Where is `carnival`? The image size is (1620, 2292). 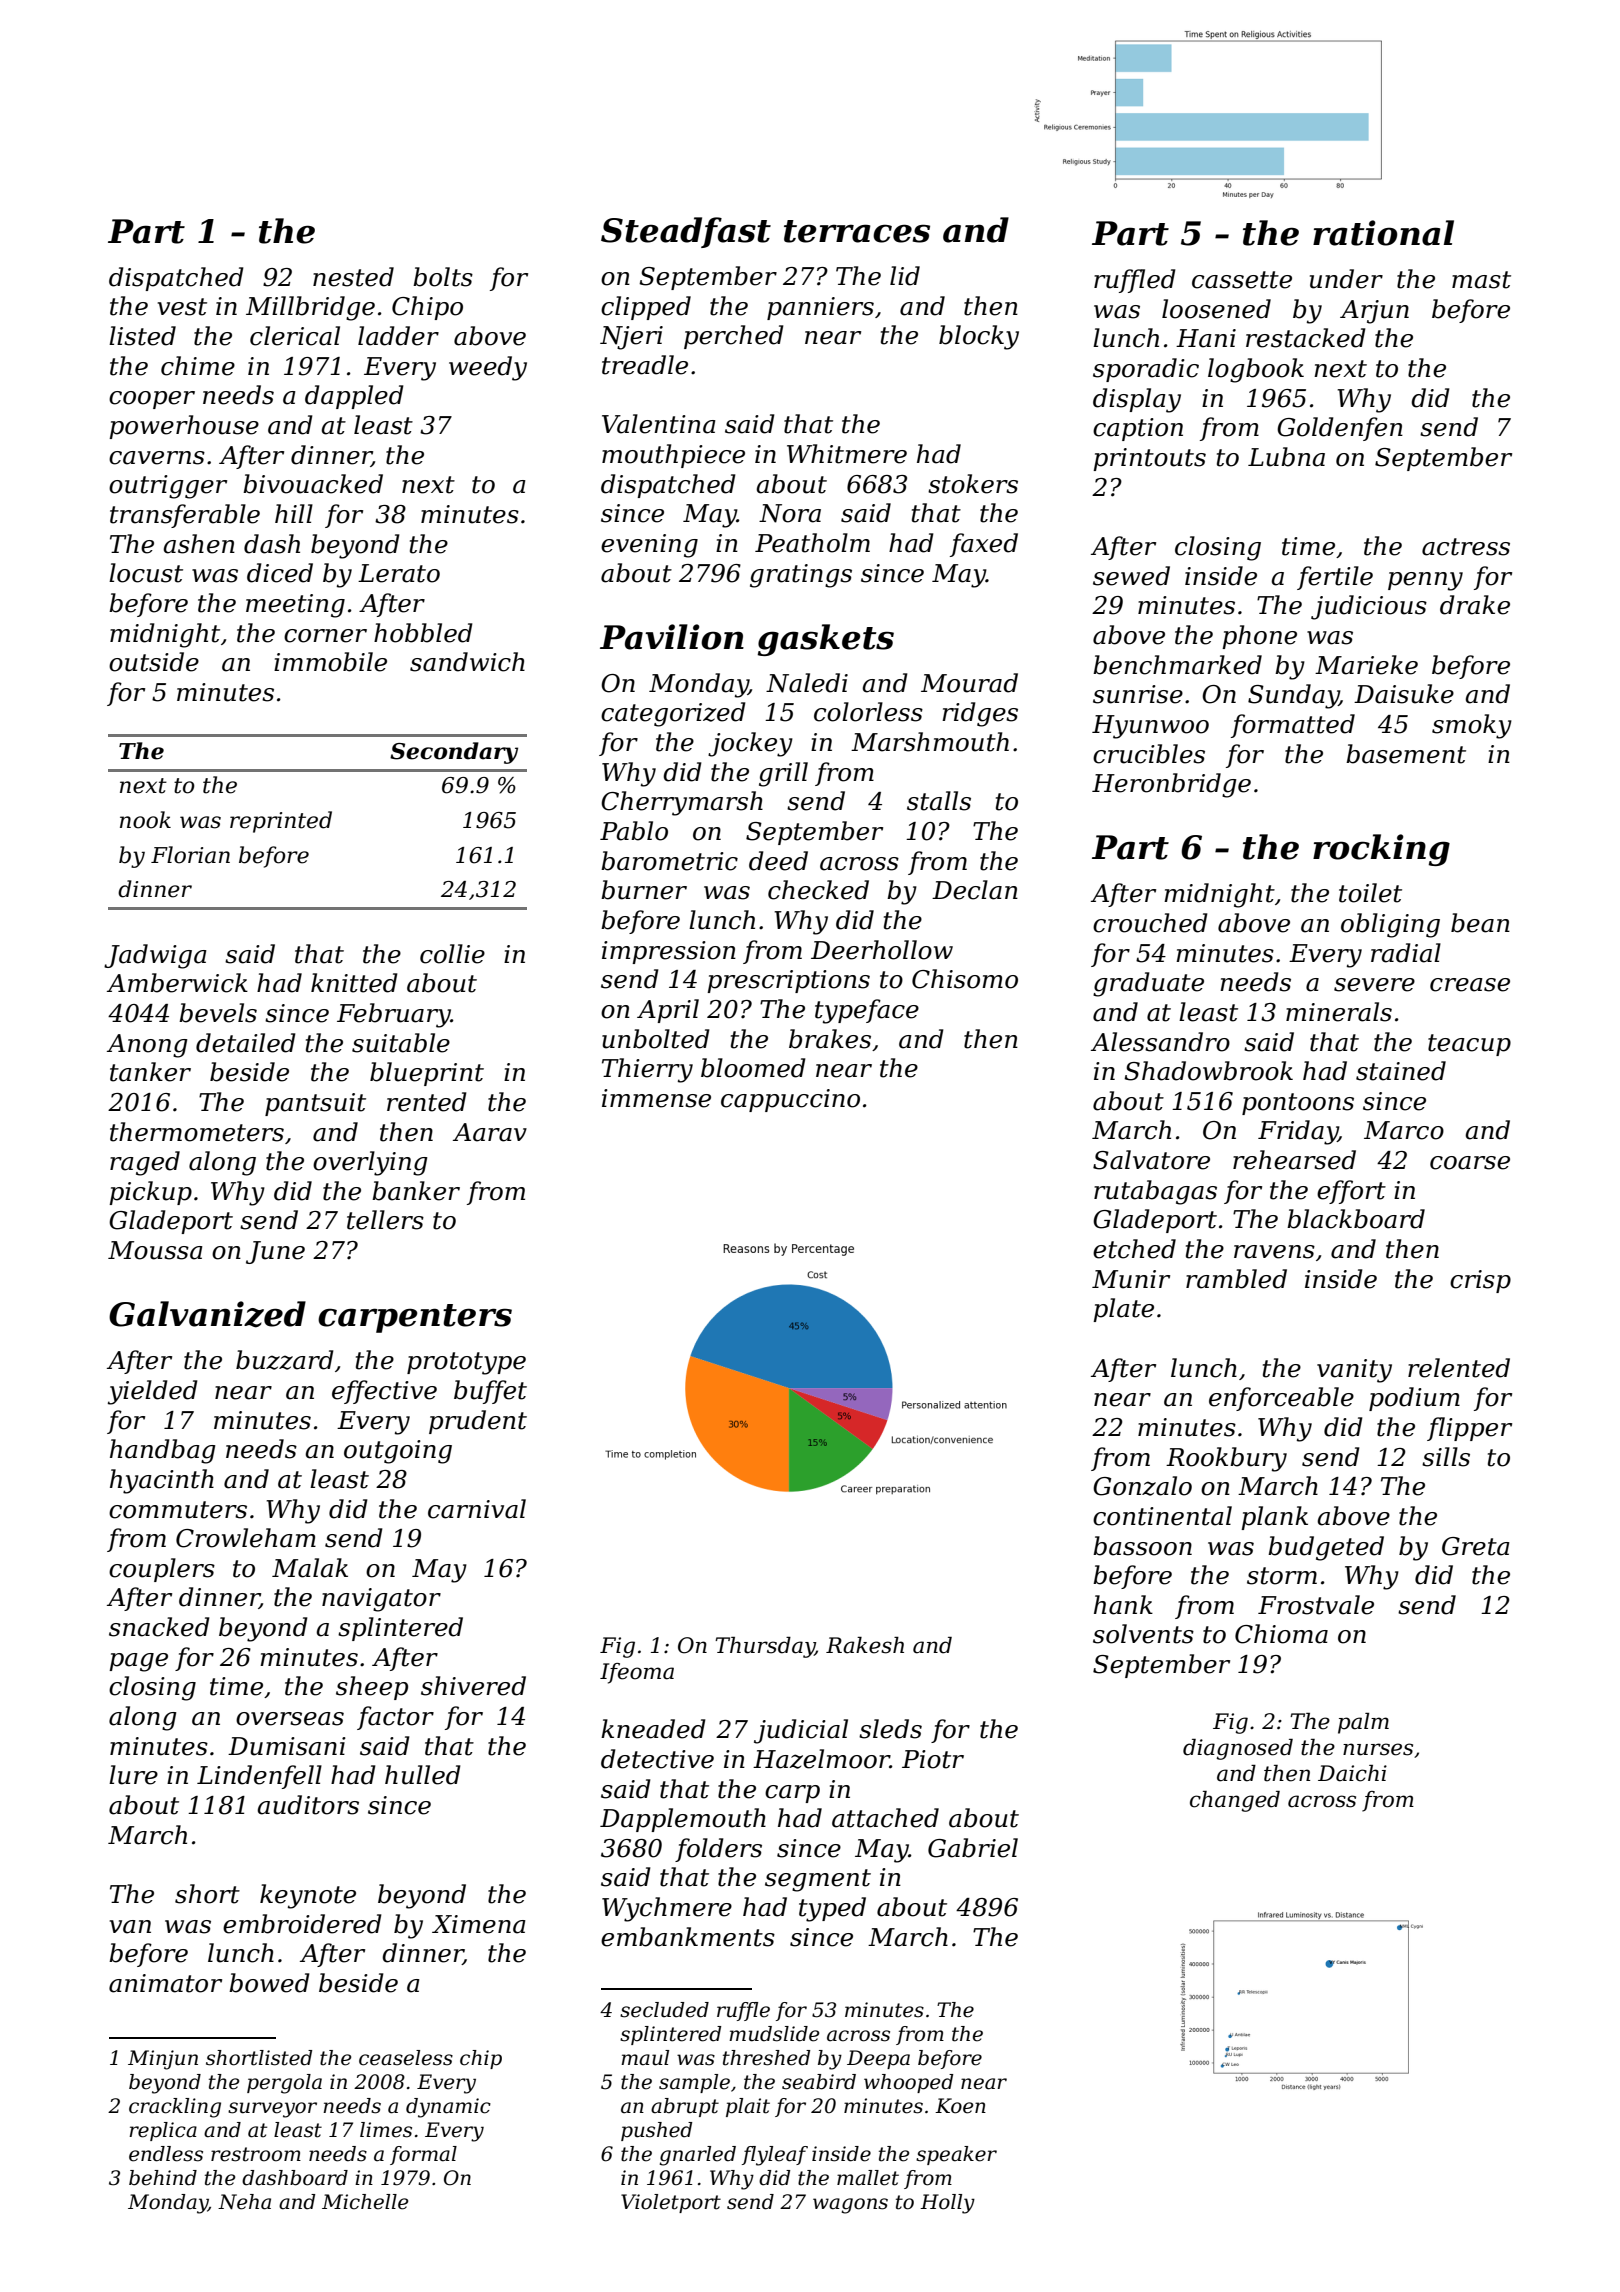
carnival is located at coordinates (477, 1509).
